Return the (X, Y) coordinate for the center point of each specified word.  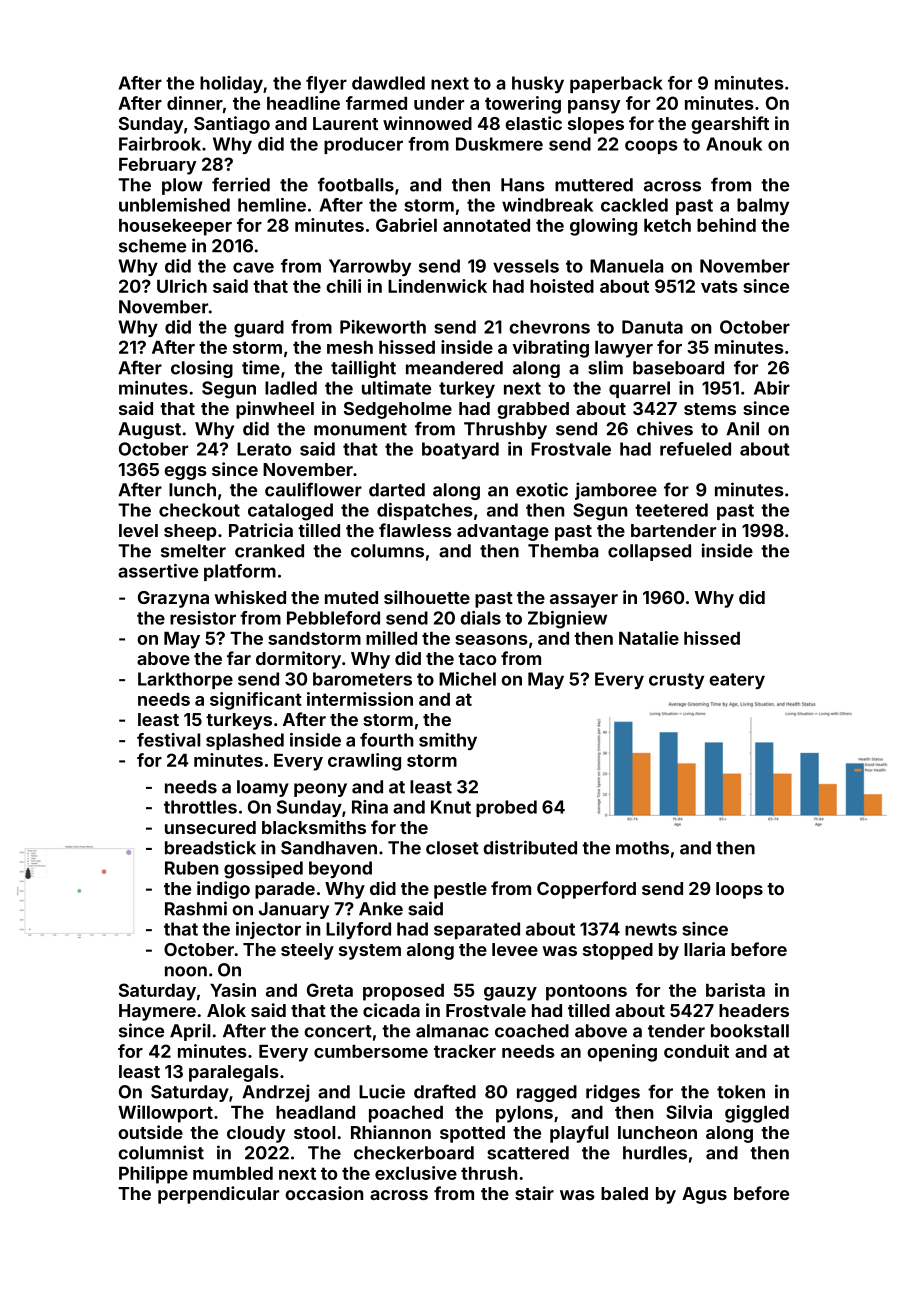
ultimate (396, 388)
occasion (324, 1193)
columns (387, 551)
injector (268, 930)
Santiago (232, 125)
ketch (667, 225)
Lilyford (358, 930)
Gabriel (406, 225)
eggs (185, 473)
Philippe (153, 1175)
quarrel (639, 389)
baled (624, 1193)
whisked (250, 597)
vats (719, 286)
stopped (618, 951)
